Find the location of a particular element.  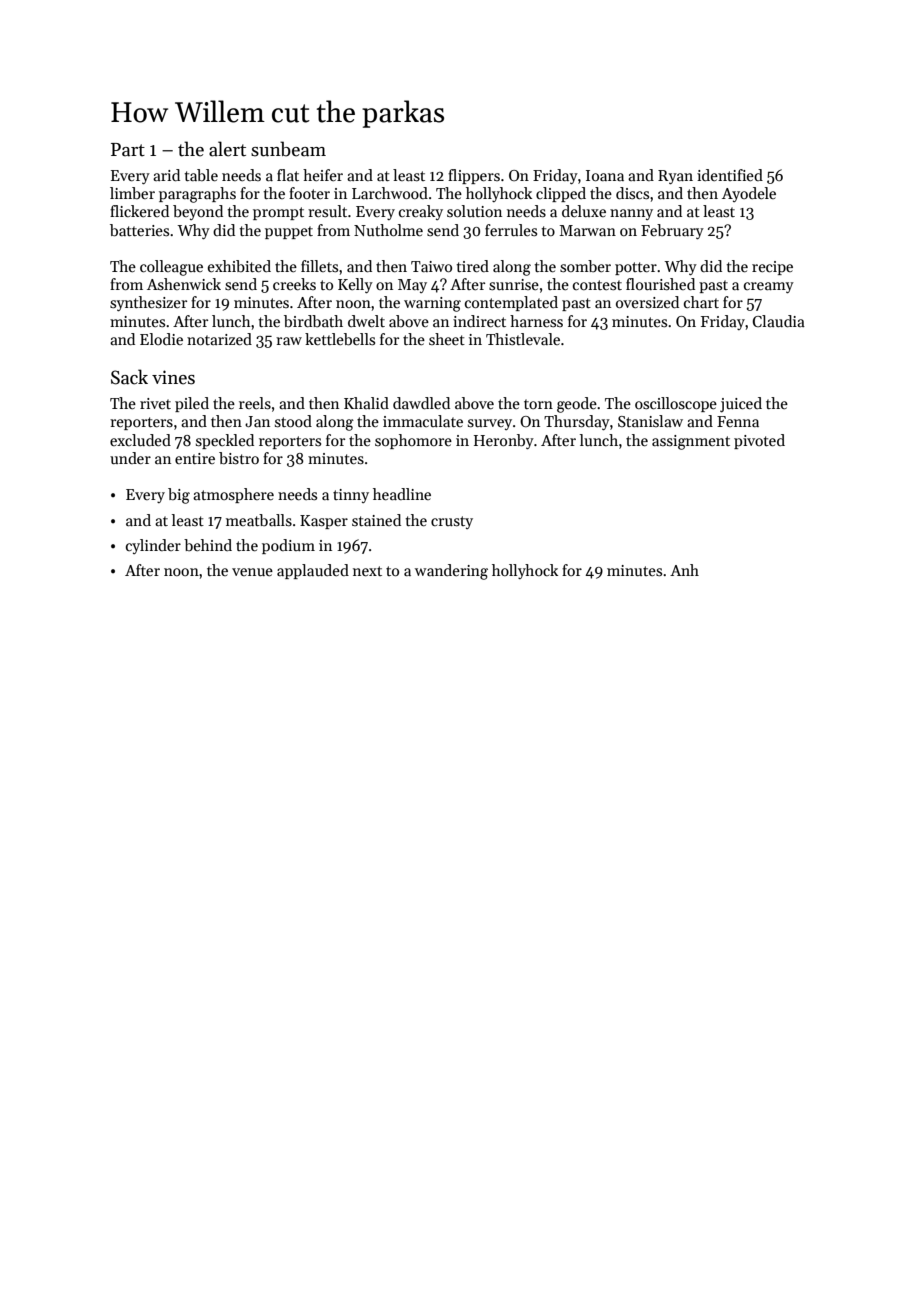

Claudia is located at coordinates (778, 321).
